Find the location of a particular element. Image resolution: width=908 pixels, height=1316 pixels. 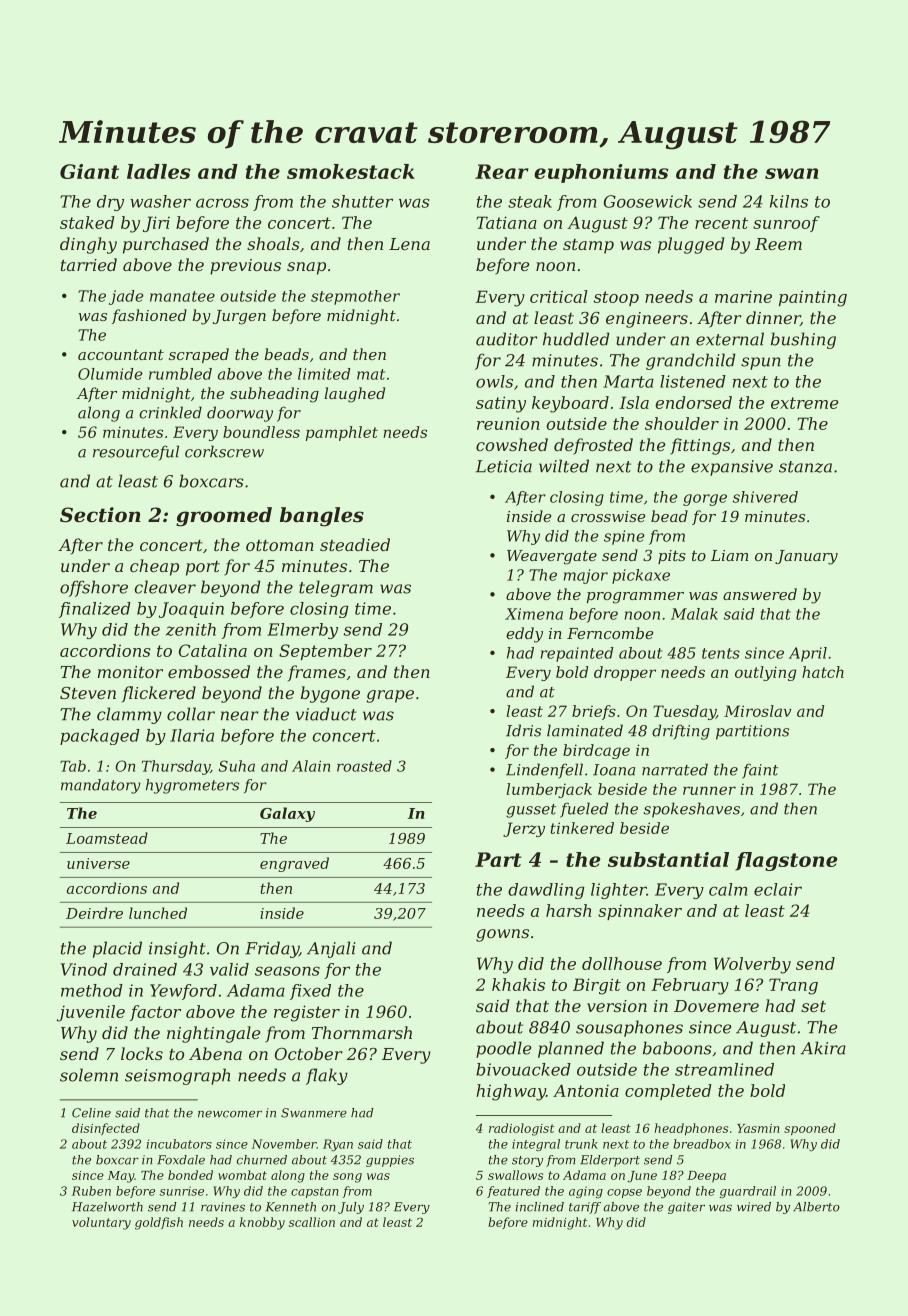

Celine is located at coordinates (91, 1113).
